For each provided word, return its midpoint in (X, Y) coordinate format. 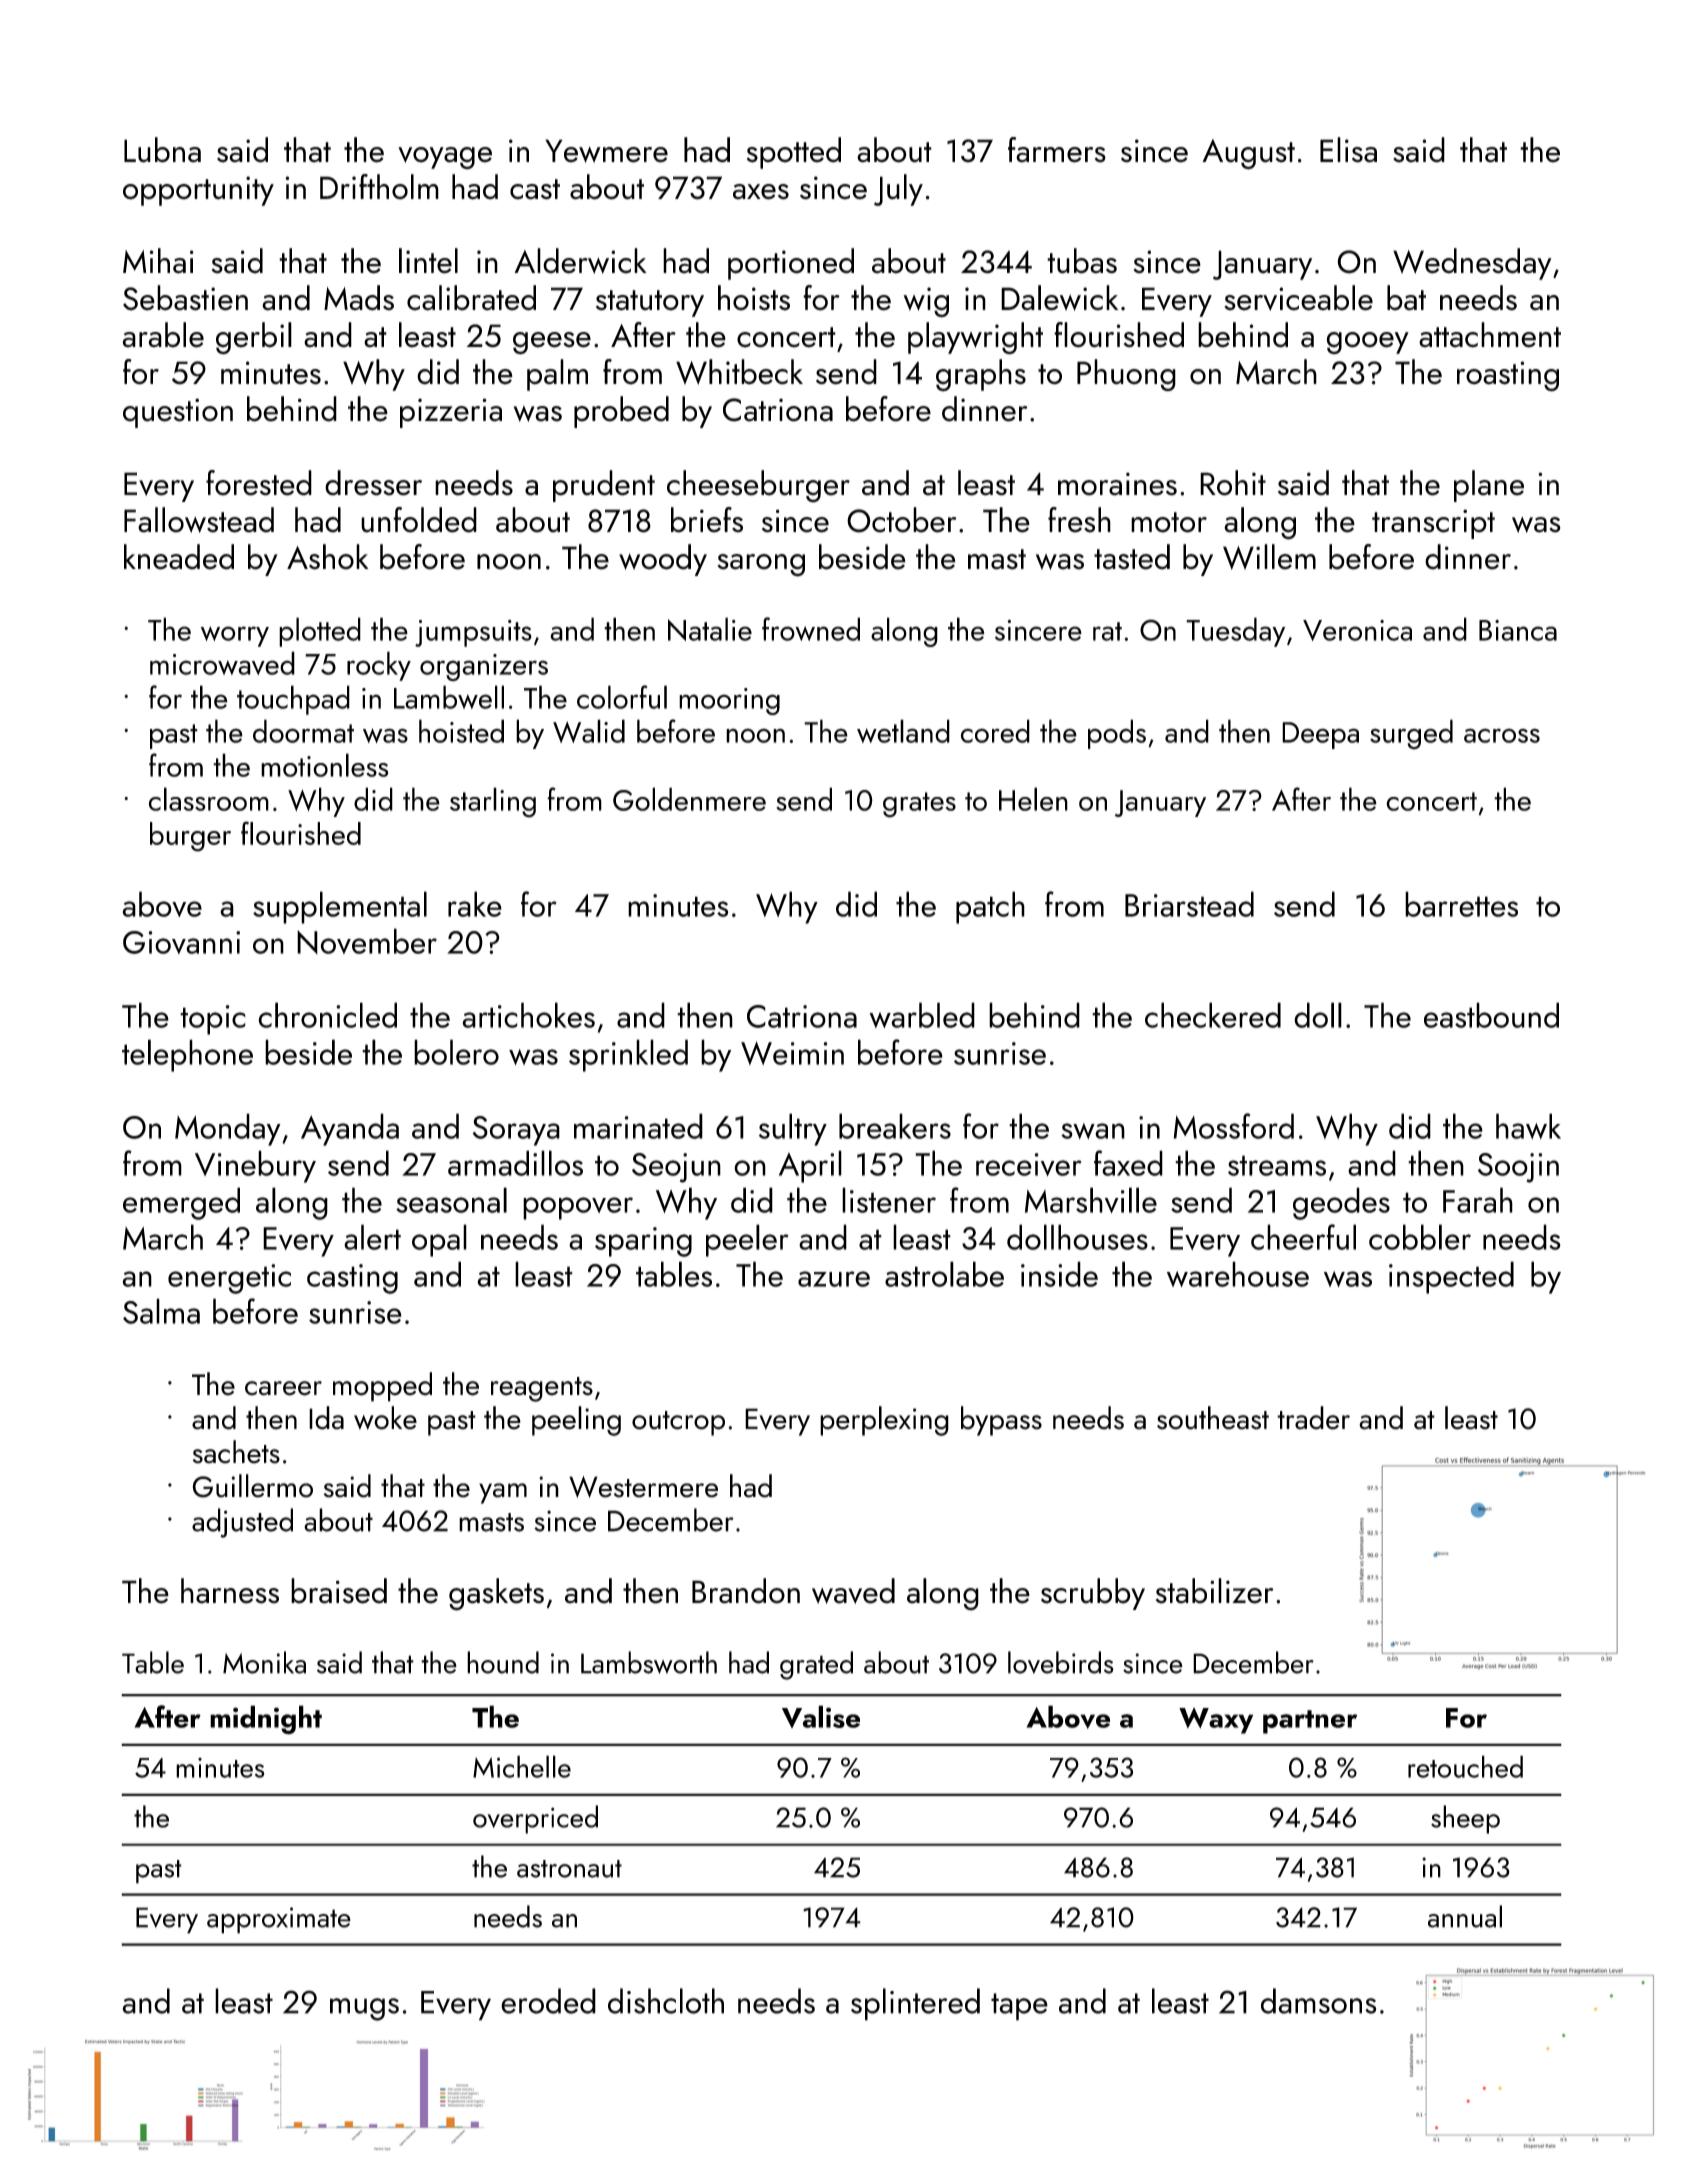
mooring (729, 701)
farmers (1057, 150)
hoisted (461, 731)
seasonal (451, 1200)
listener (889, 1200)
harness (230, 1591)
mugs (364, 2009)
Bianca (1518, 630)
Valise (821, 1716)
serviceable (1298, 298)
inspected (1451, 1277)
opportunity (198, 191)
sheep (1465, 1819)
